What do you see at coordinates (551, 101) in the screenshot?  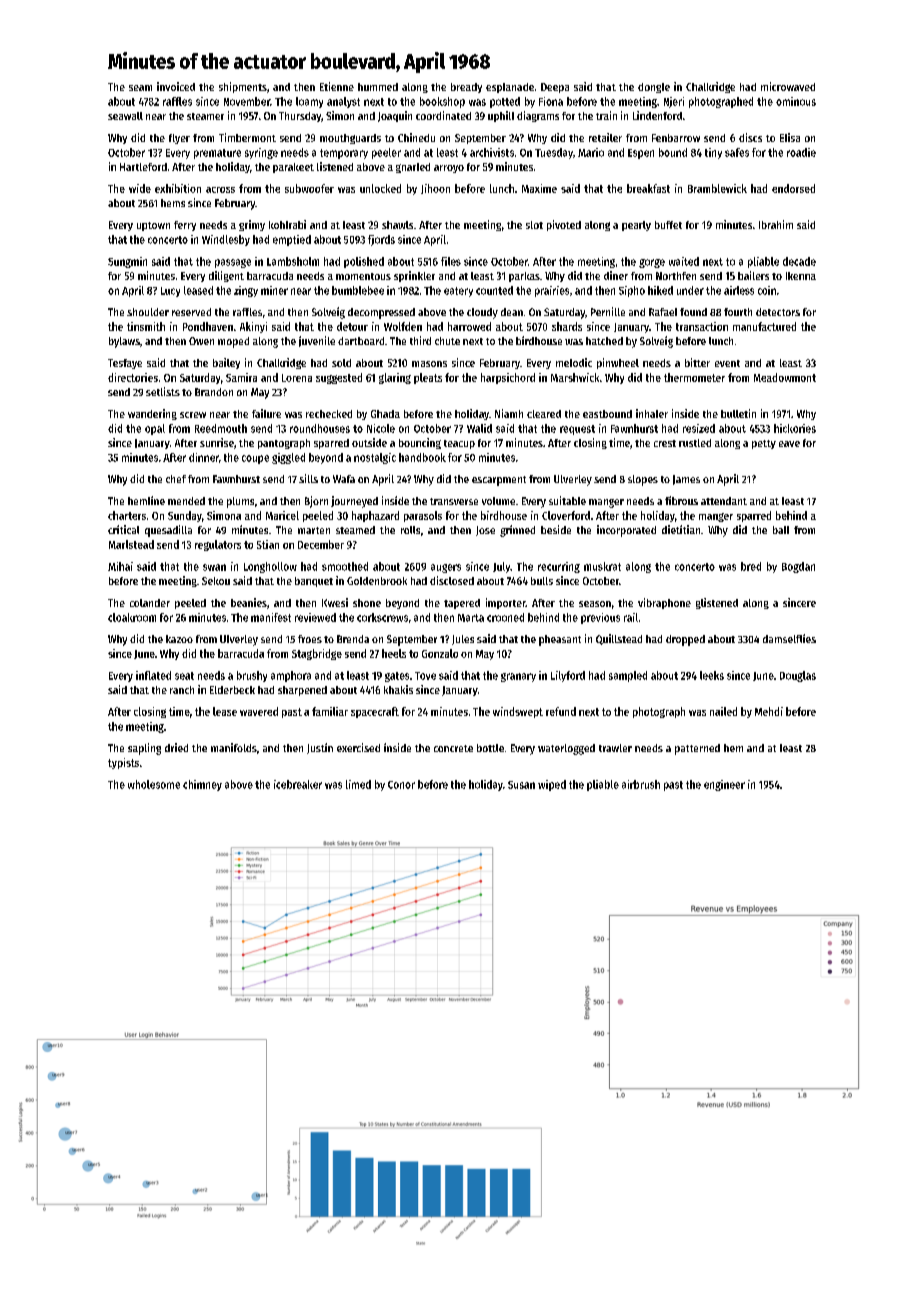 I see `Fiona` at bounding box center [551, 101].
